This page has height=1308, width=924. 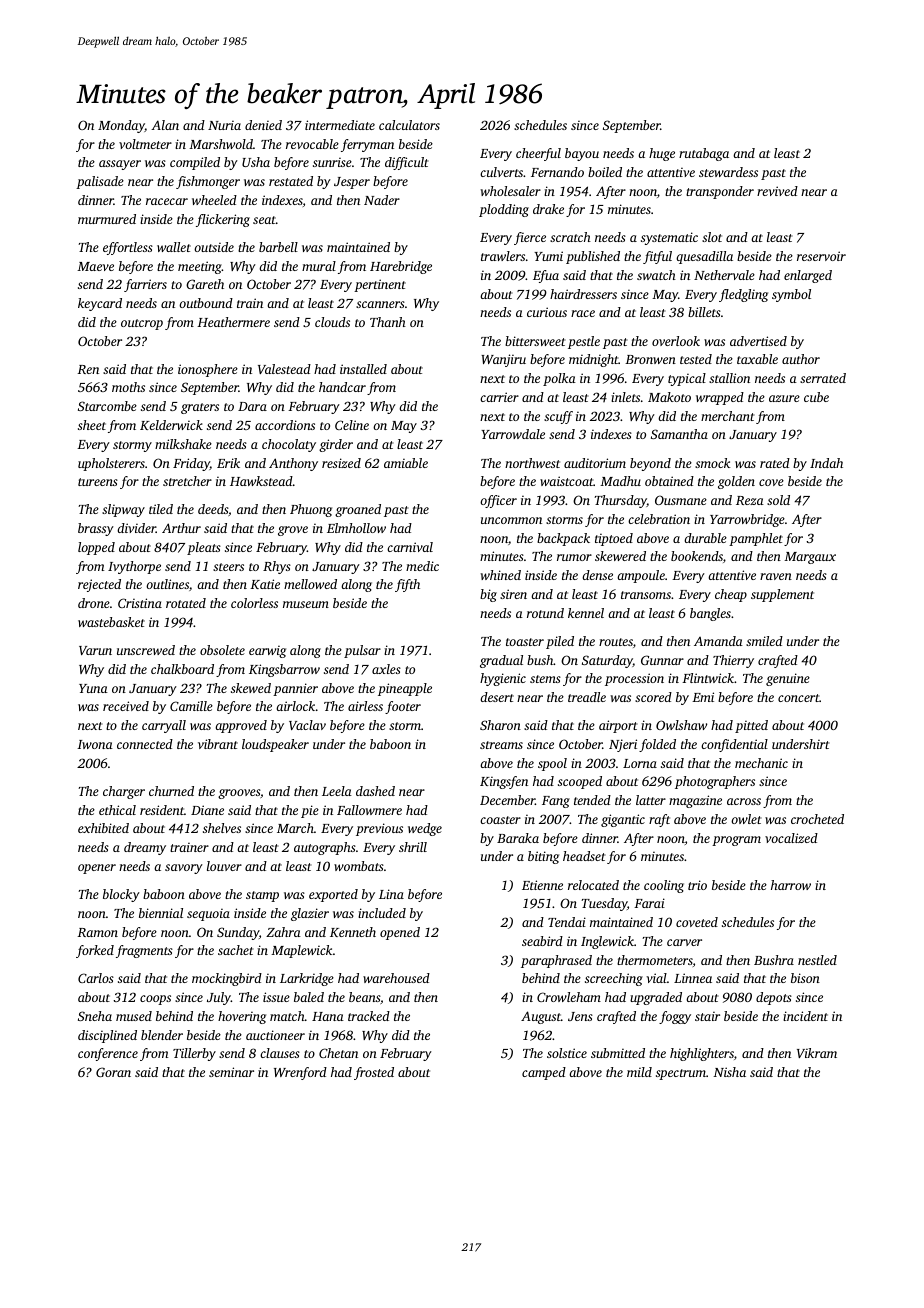 I want to click on supplement, so click(x=782, y=595).
